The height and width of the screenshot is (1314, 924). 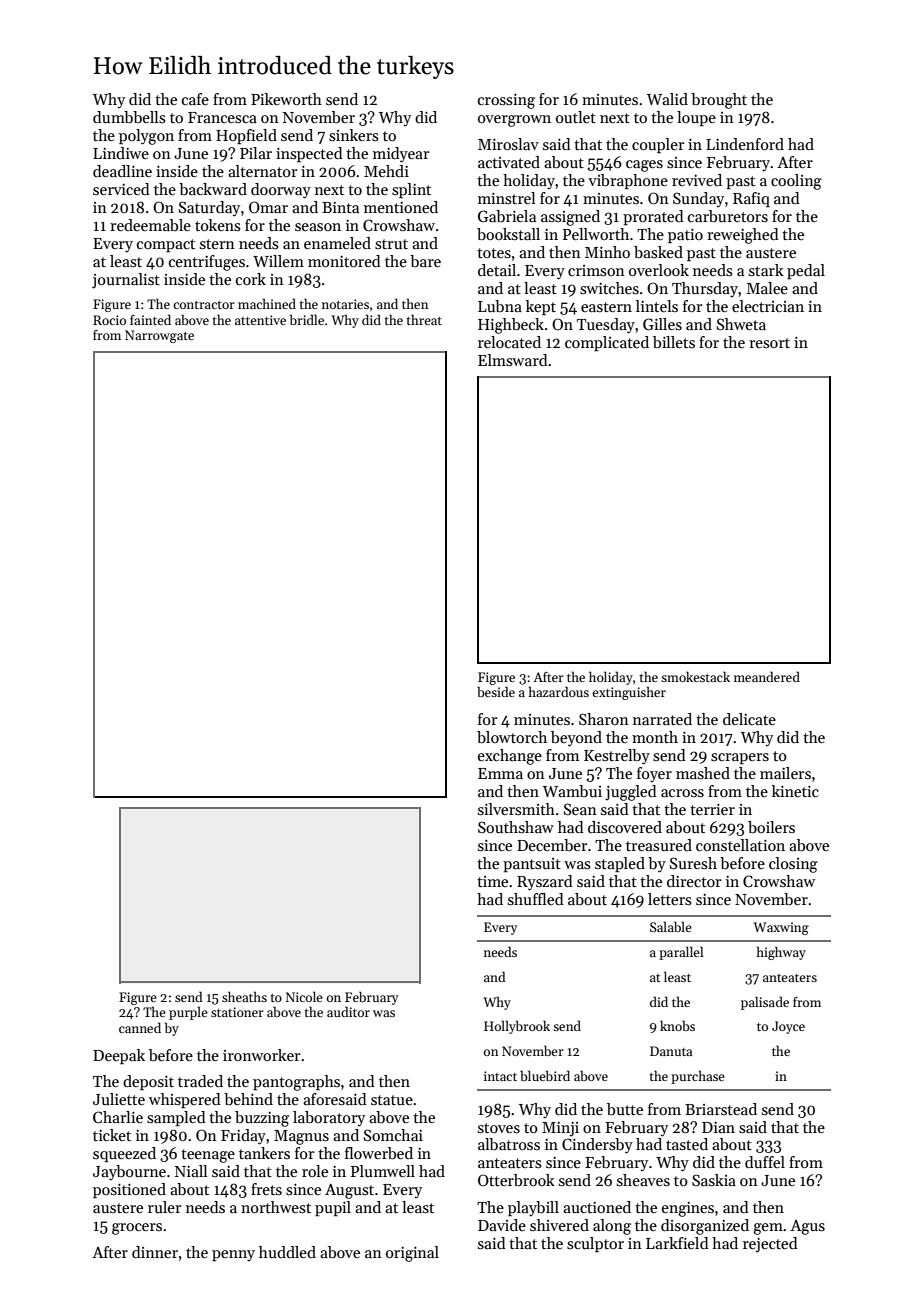 What do you see at coordinates (694, 881) in the screenshot?
I see `director` at bounding box center [694, 881].
